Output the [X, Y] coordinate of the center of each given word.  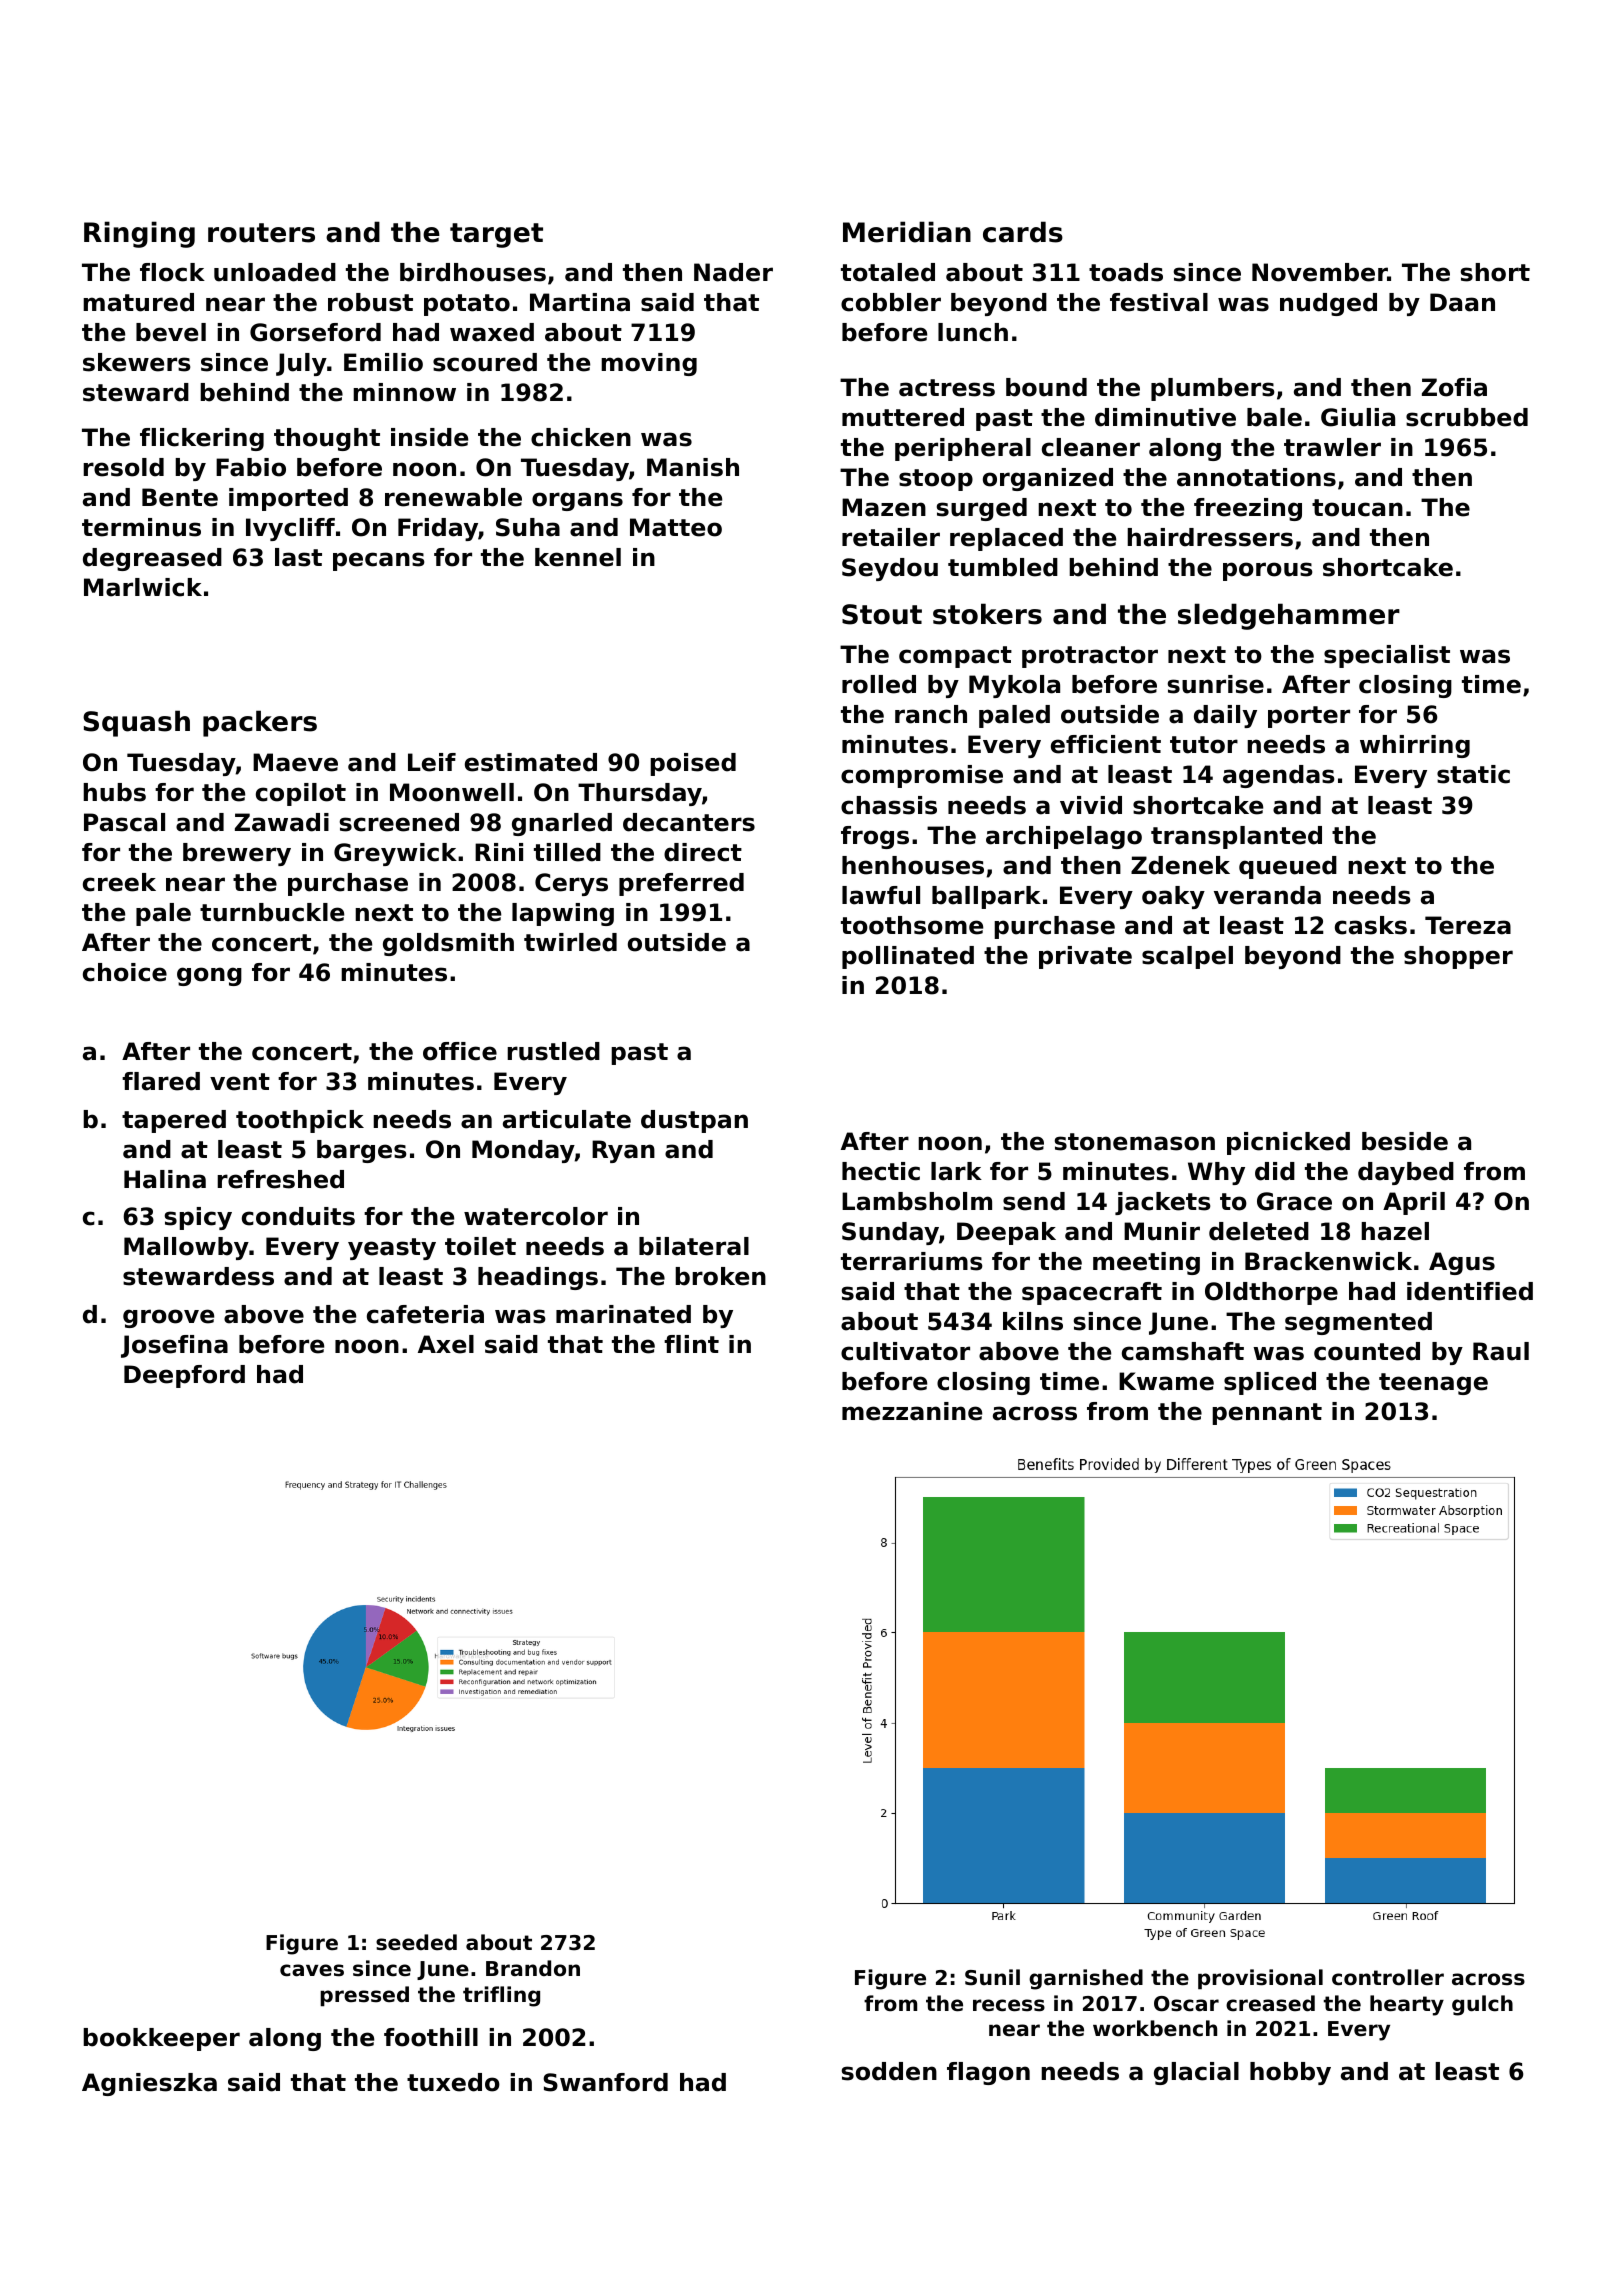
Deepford [184, 1376]
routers [261, 233]
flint [691, 1344]
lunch [973, 332]
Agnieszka [149, 2084]
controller [1388, 1977]
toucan [1357, 508]
